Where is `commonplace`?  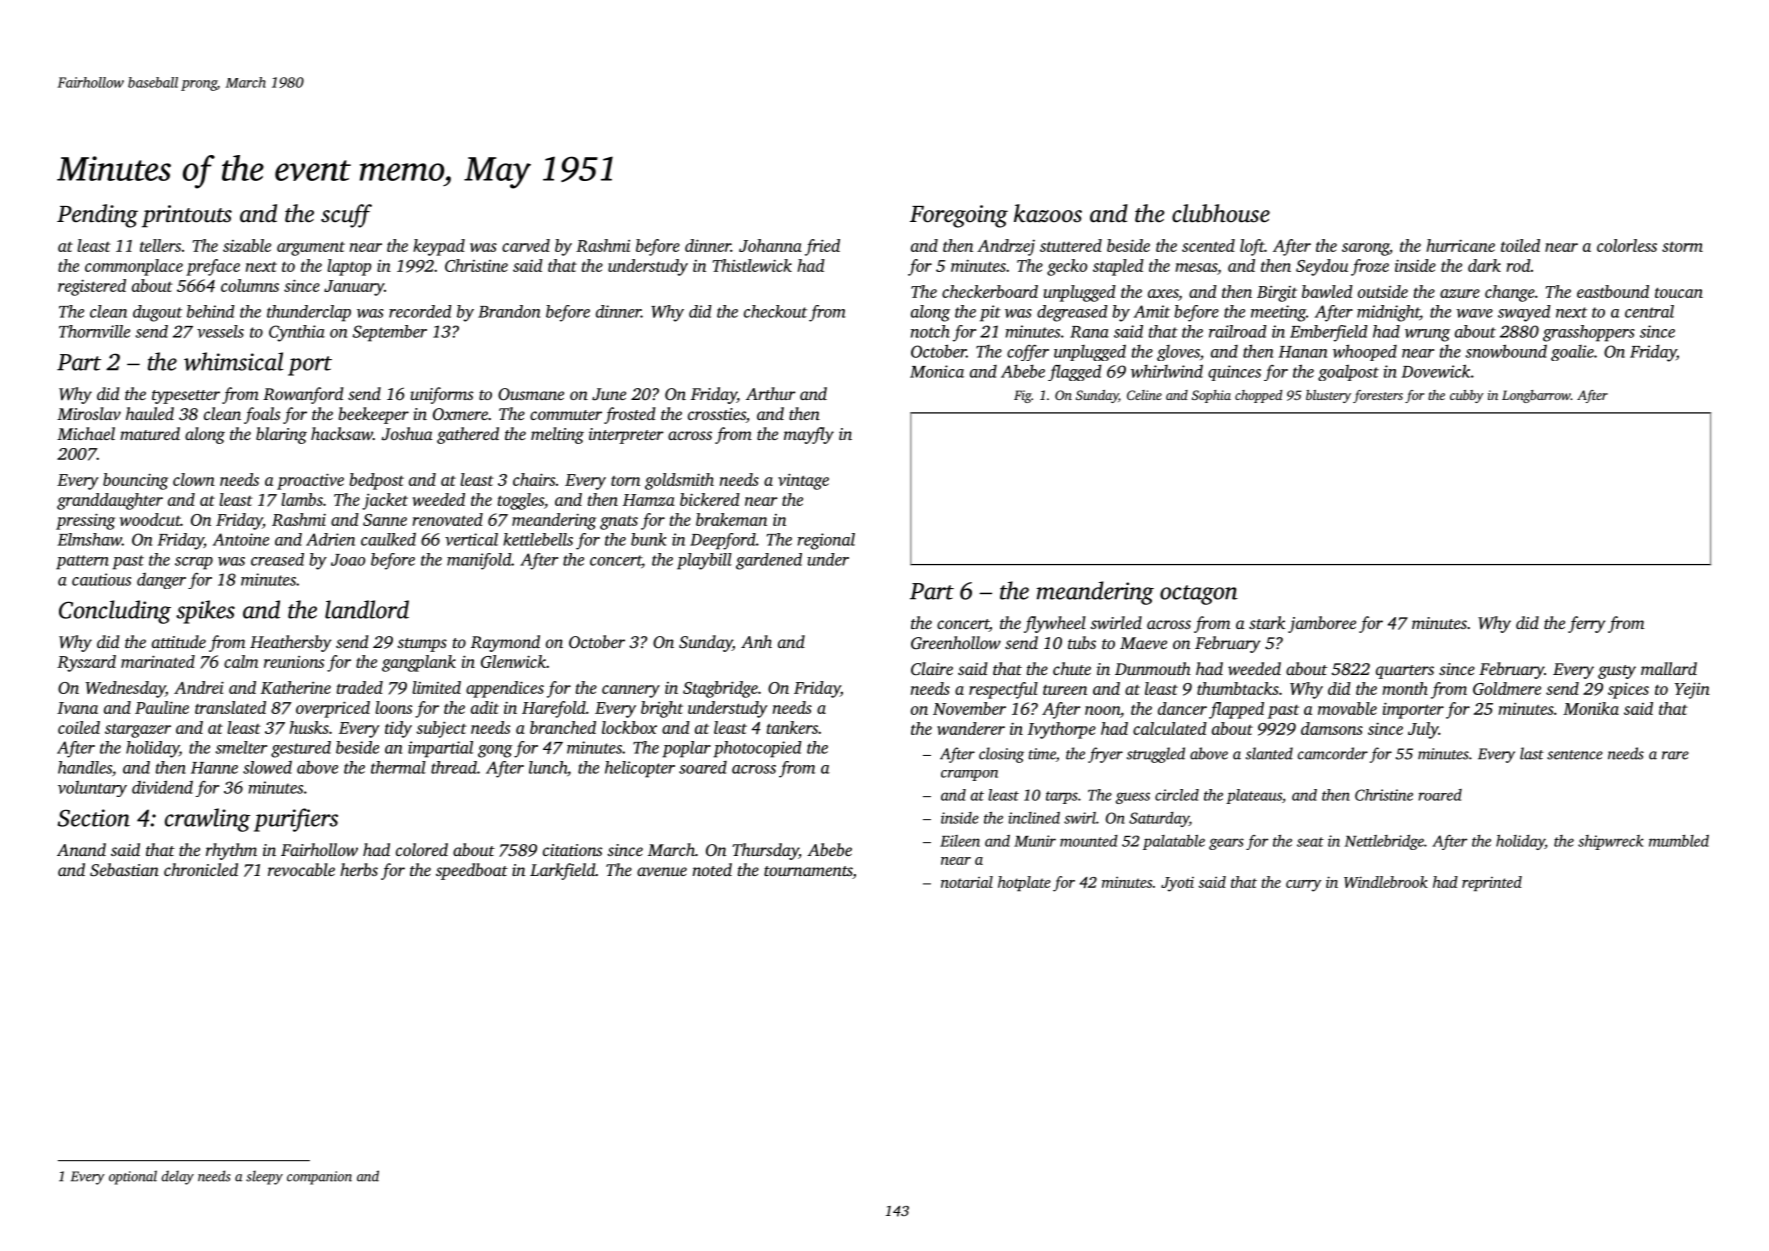
commonplace is located at coordinates (134, 267).
